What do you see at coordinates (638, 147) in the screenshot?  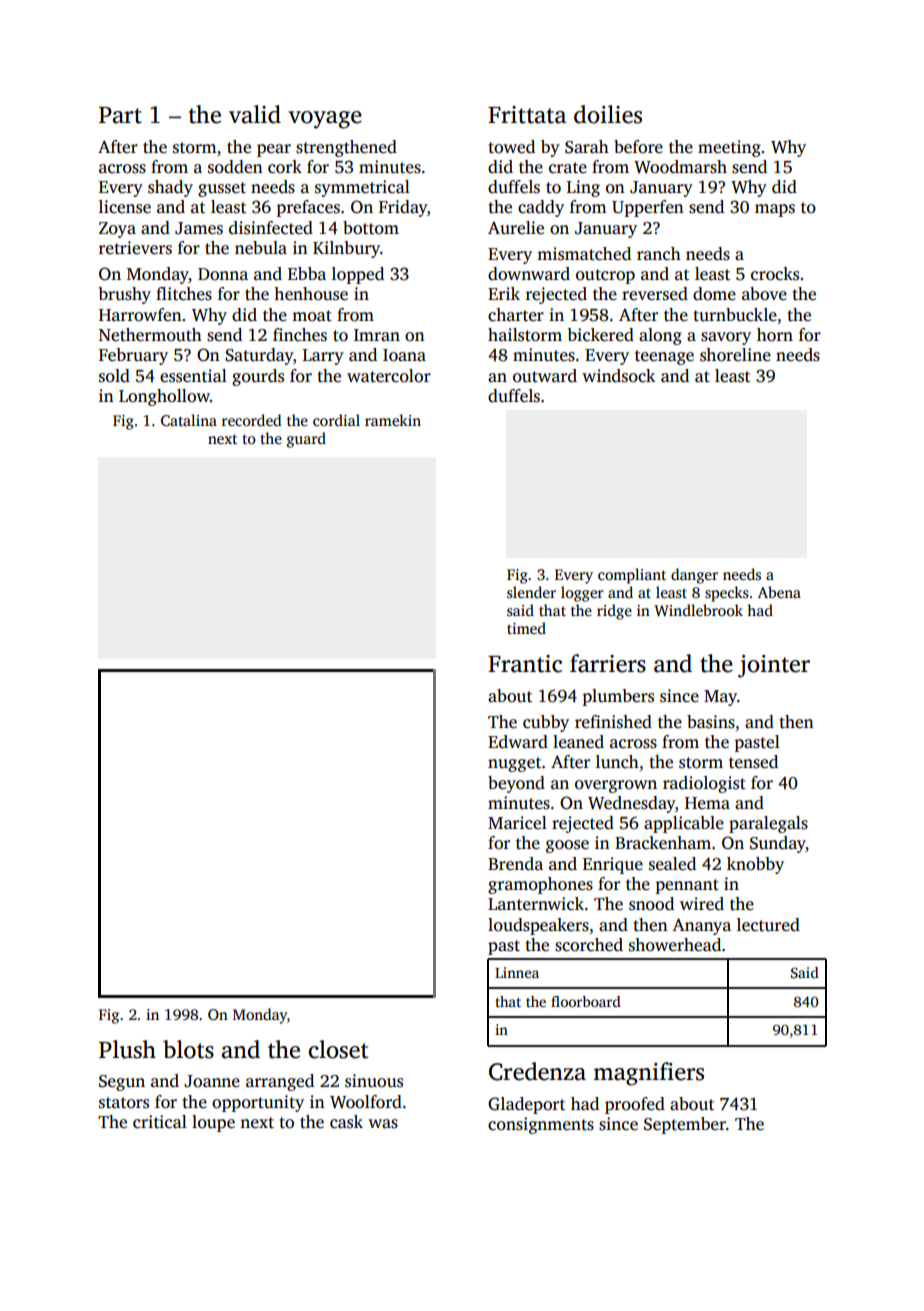 I see `before` at bounding box center [638, 147].
